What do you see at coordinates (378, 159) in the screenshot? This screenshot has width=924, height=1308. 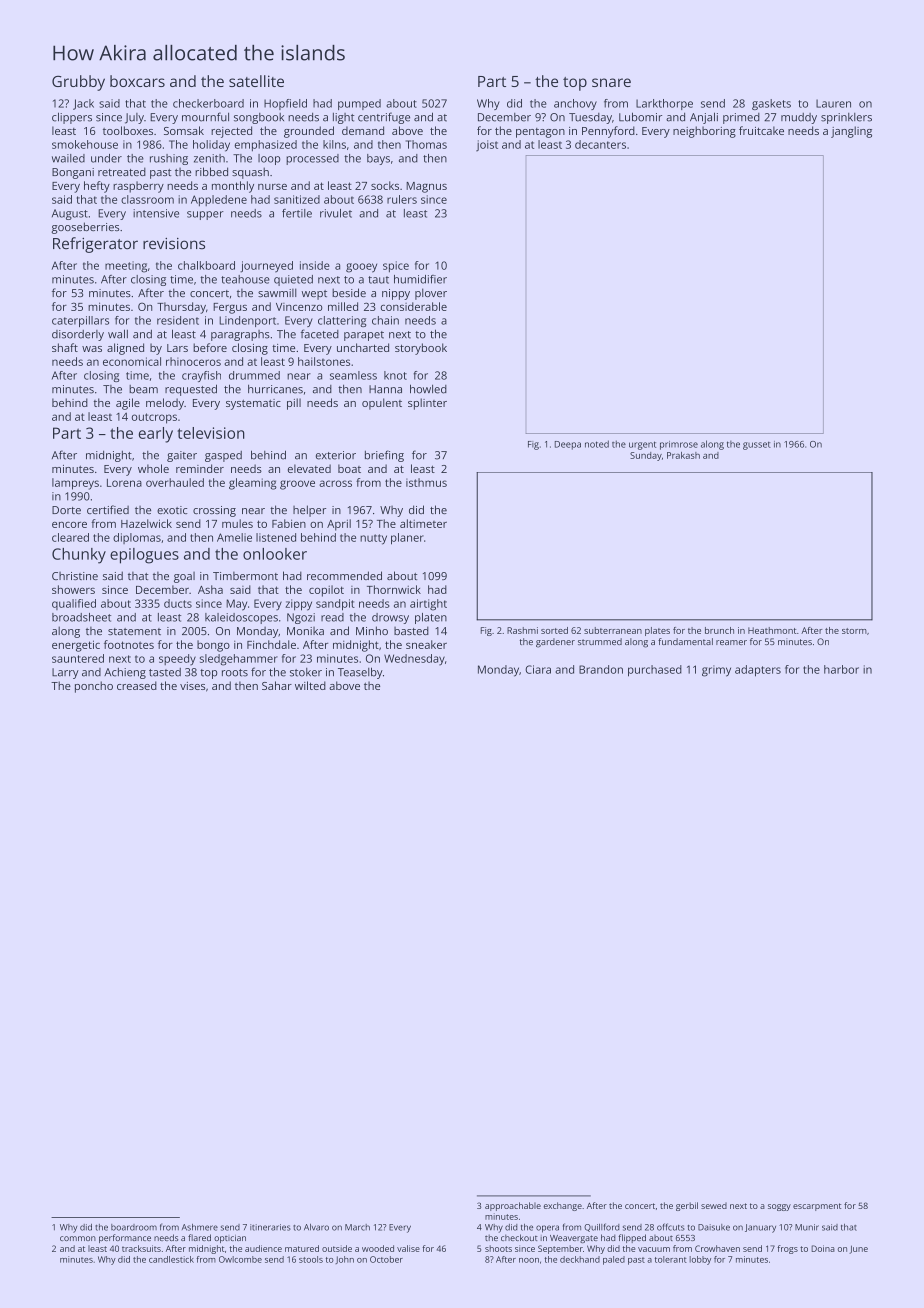 I see `bays` at bounding box center [378, 159].
